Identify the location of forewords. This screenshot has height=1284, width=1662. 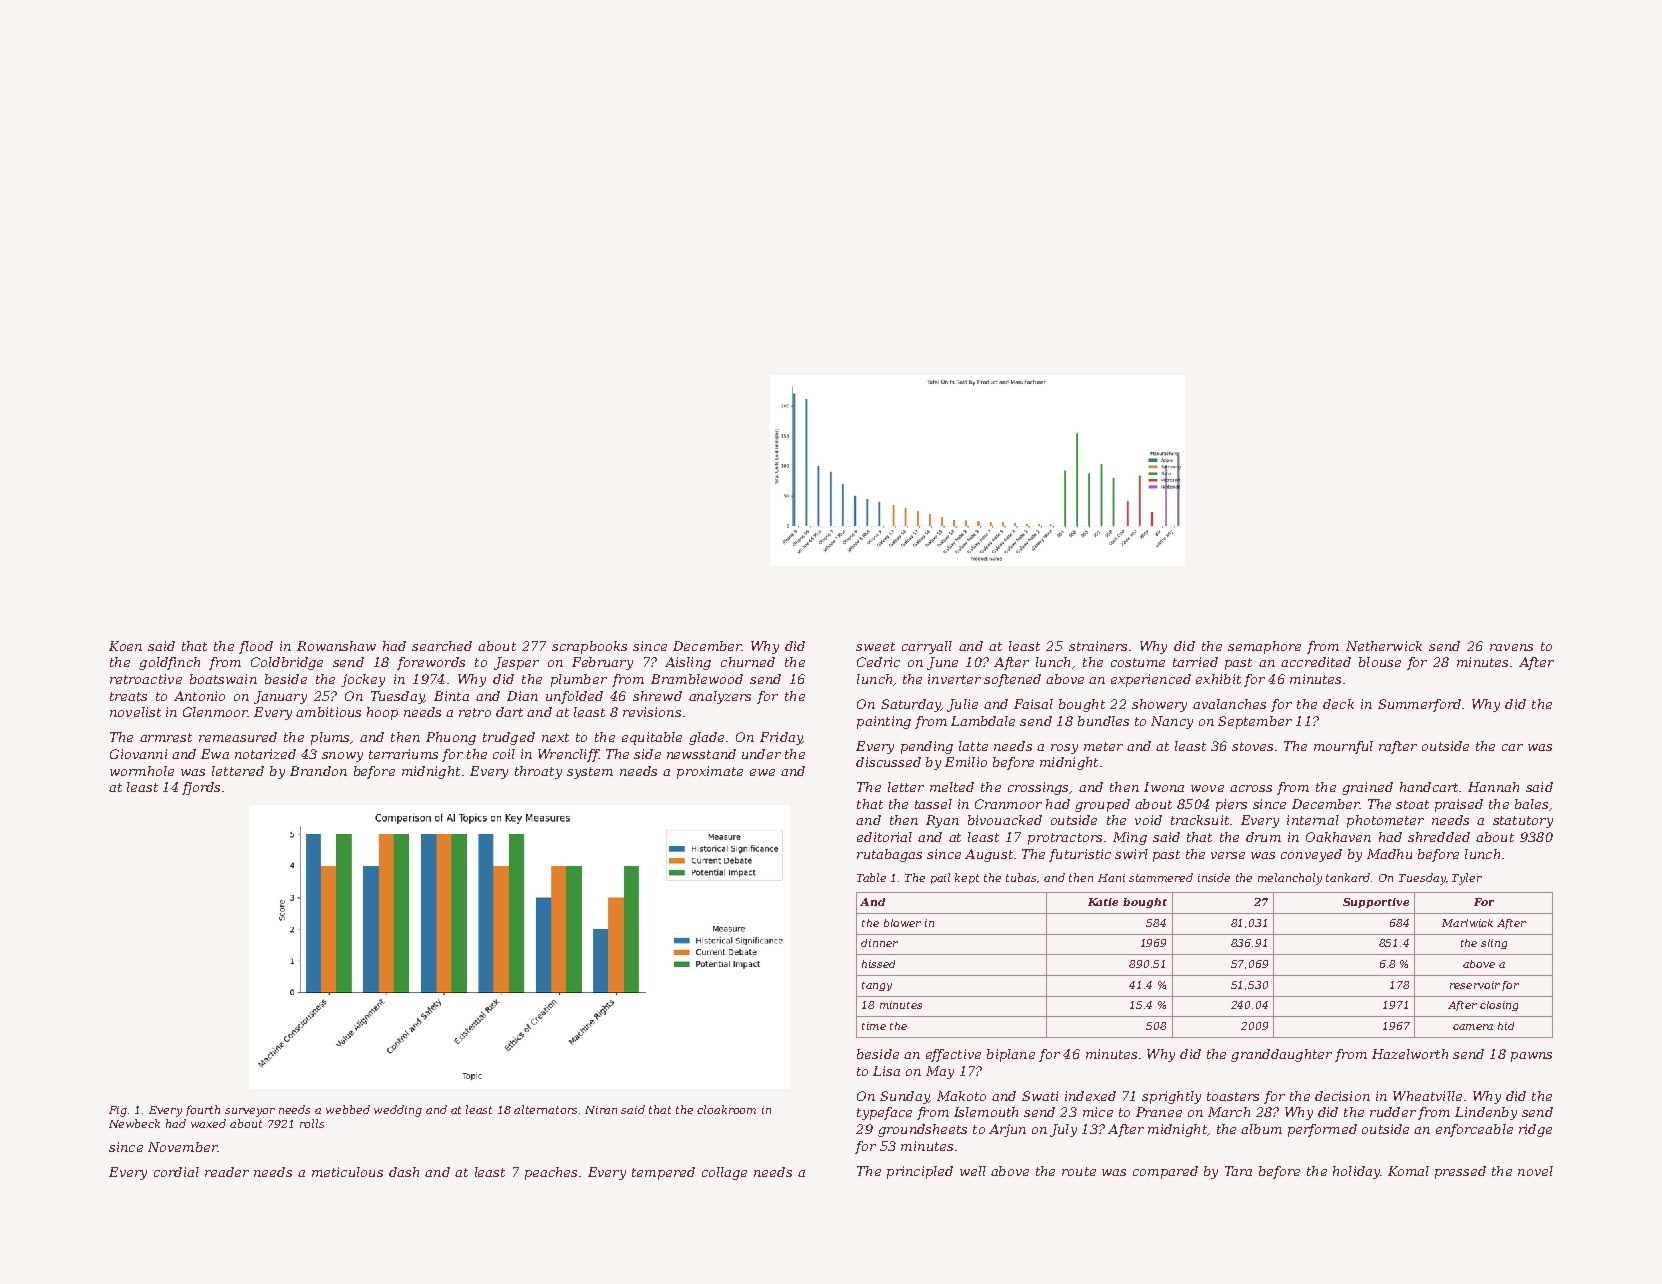
(431, 663).
